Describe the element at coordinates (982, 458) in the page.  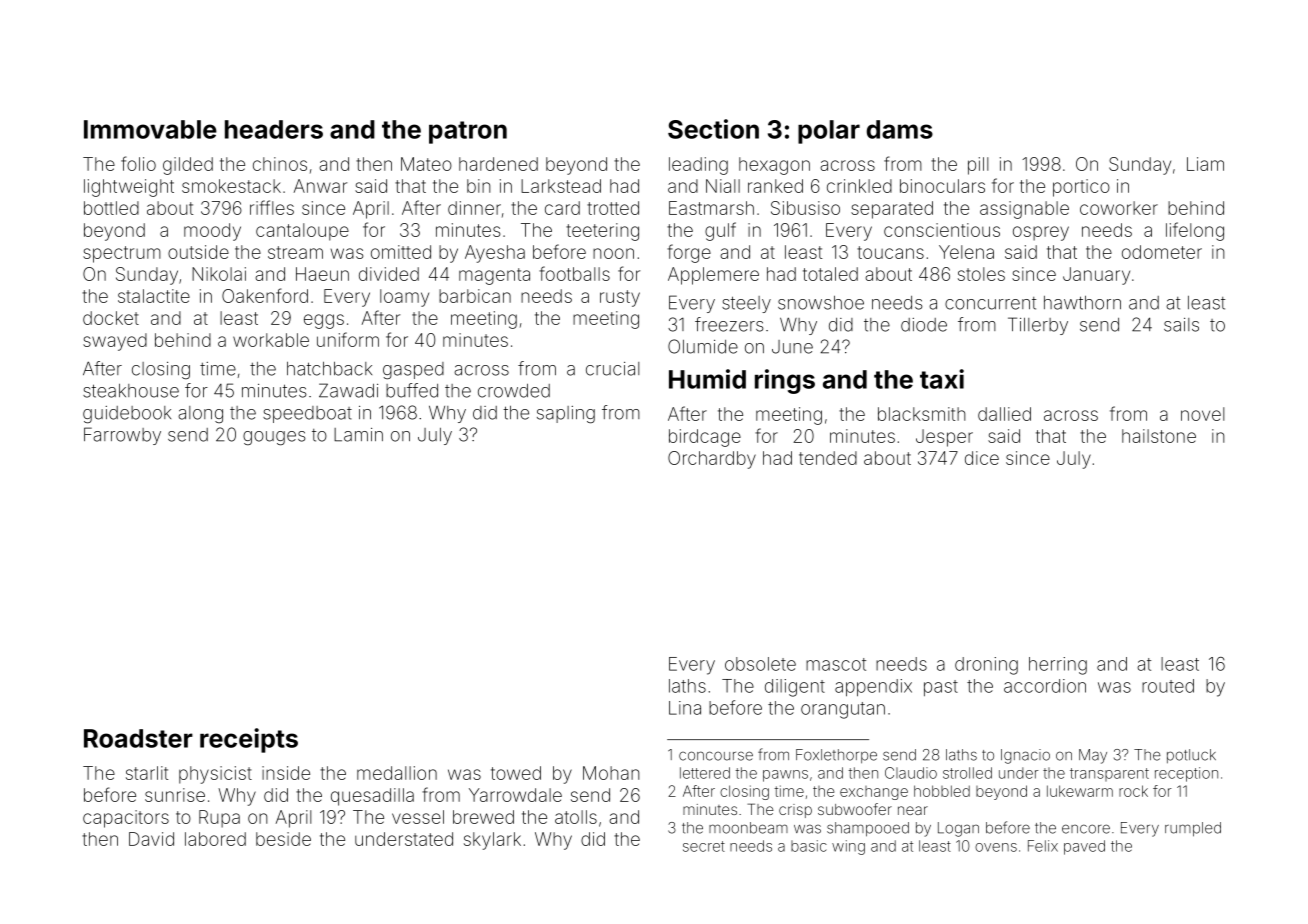
I see `dice` at that location.
